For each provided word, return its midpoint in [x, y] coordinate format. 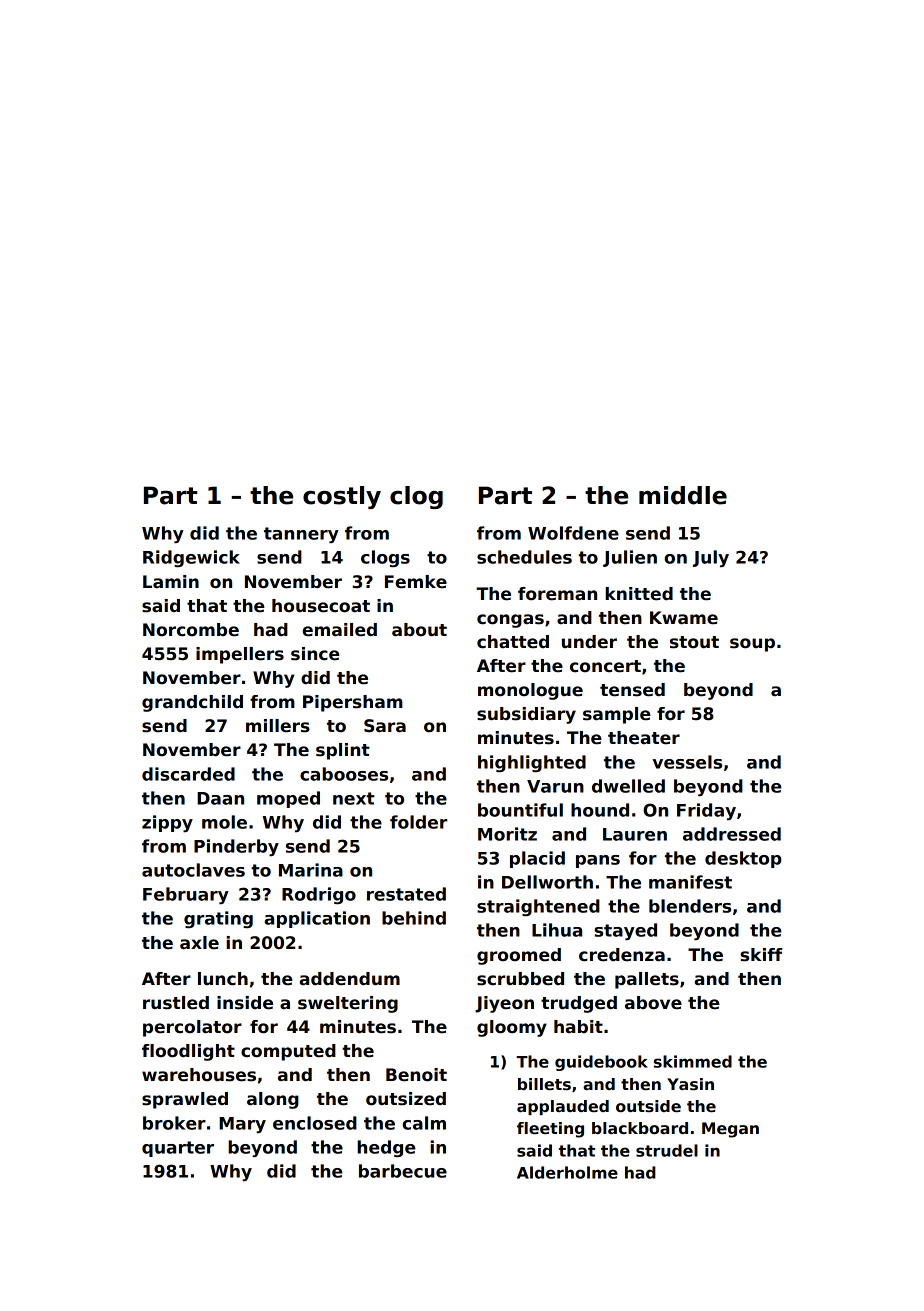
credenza [622, 955]
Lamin [171, 582]
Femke [416, 582]
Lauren [635, 834]
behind [414, 918]
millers [278, 726]
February [186, 896]
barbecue [403, 1171]
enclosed [315, 1123]
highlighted [532, 763]
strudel [667, 1150]
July [711, 558]
